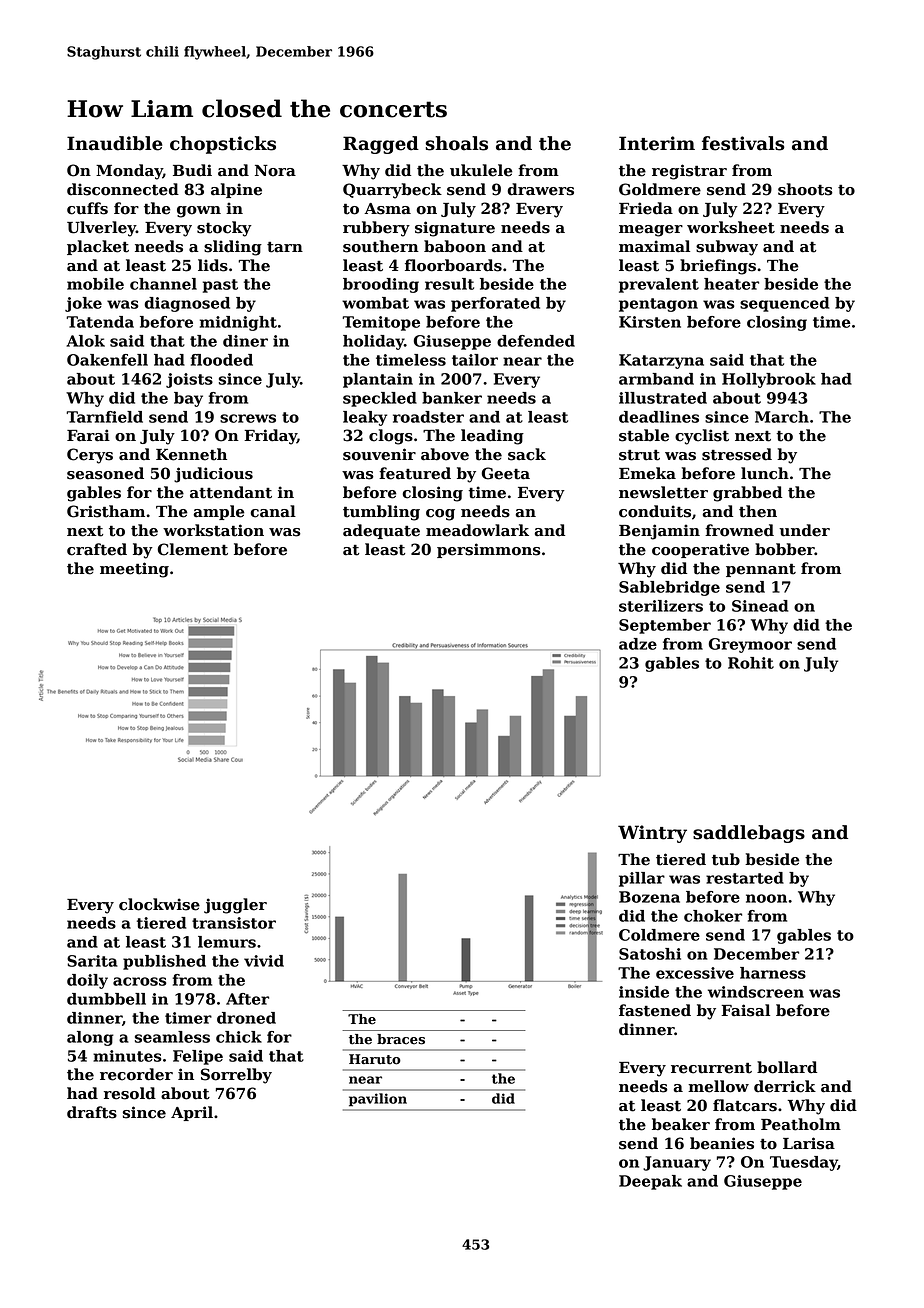 This document has height=1308, width=924. I want to click on braces, so click(401, 1039).
